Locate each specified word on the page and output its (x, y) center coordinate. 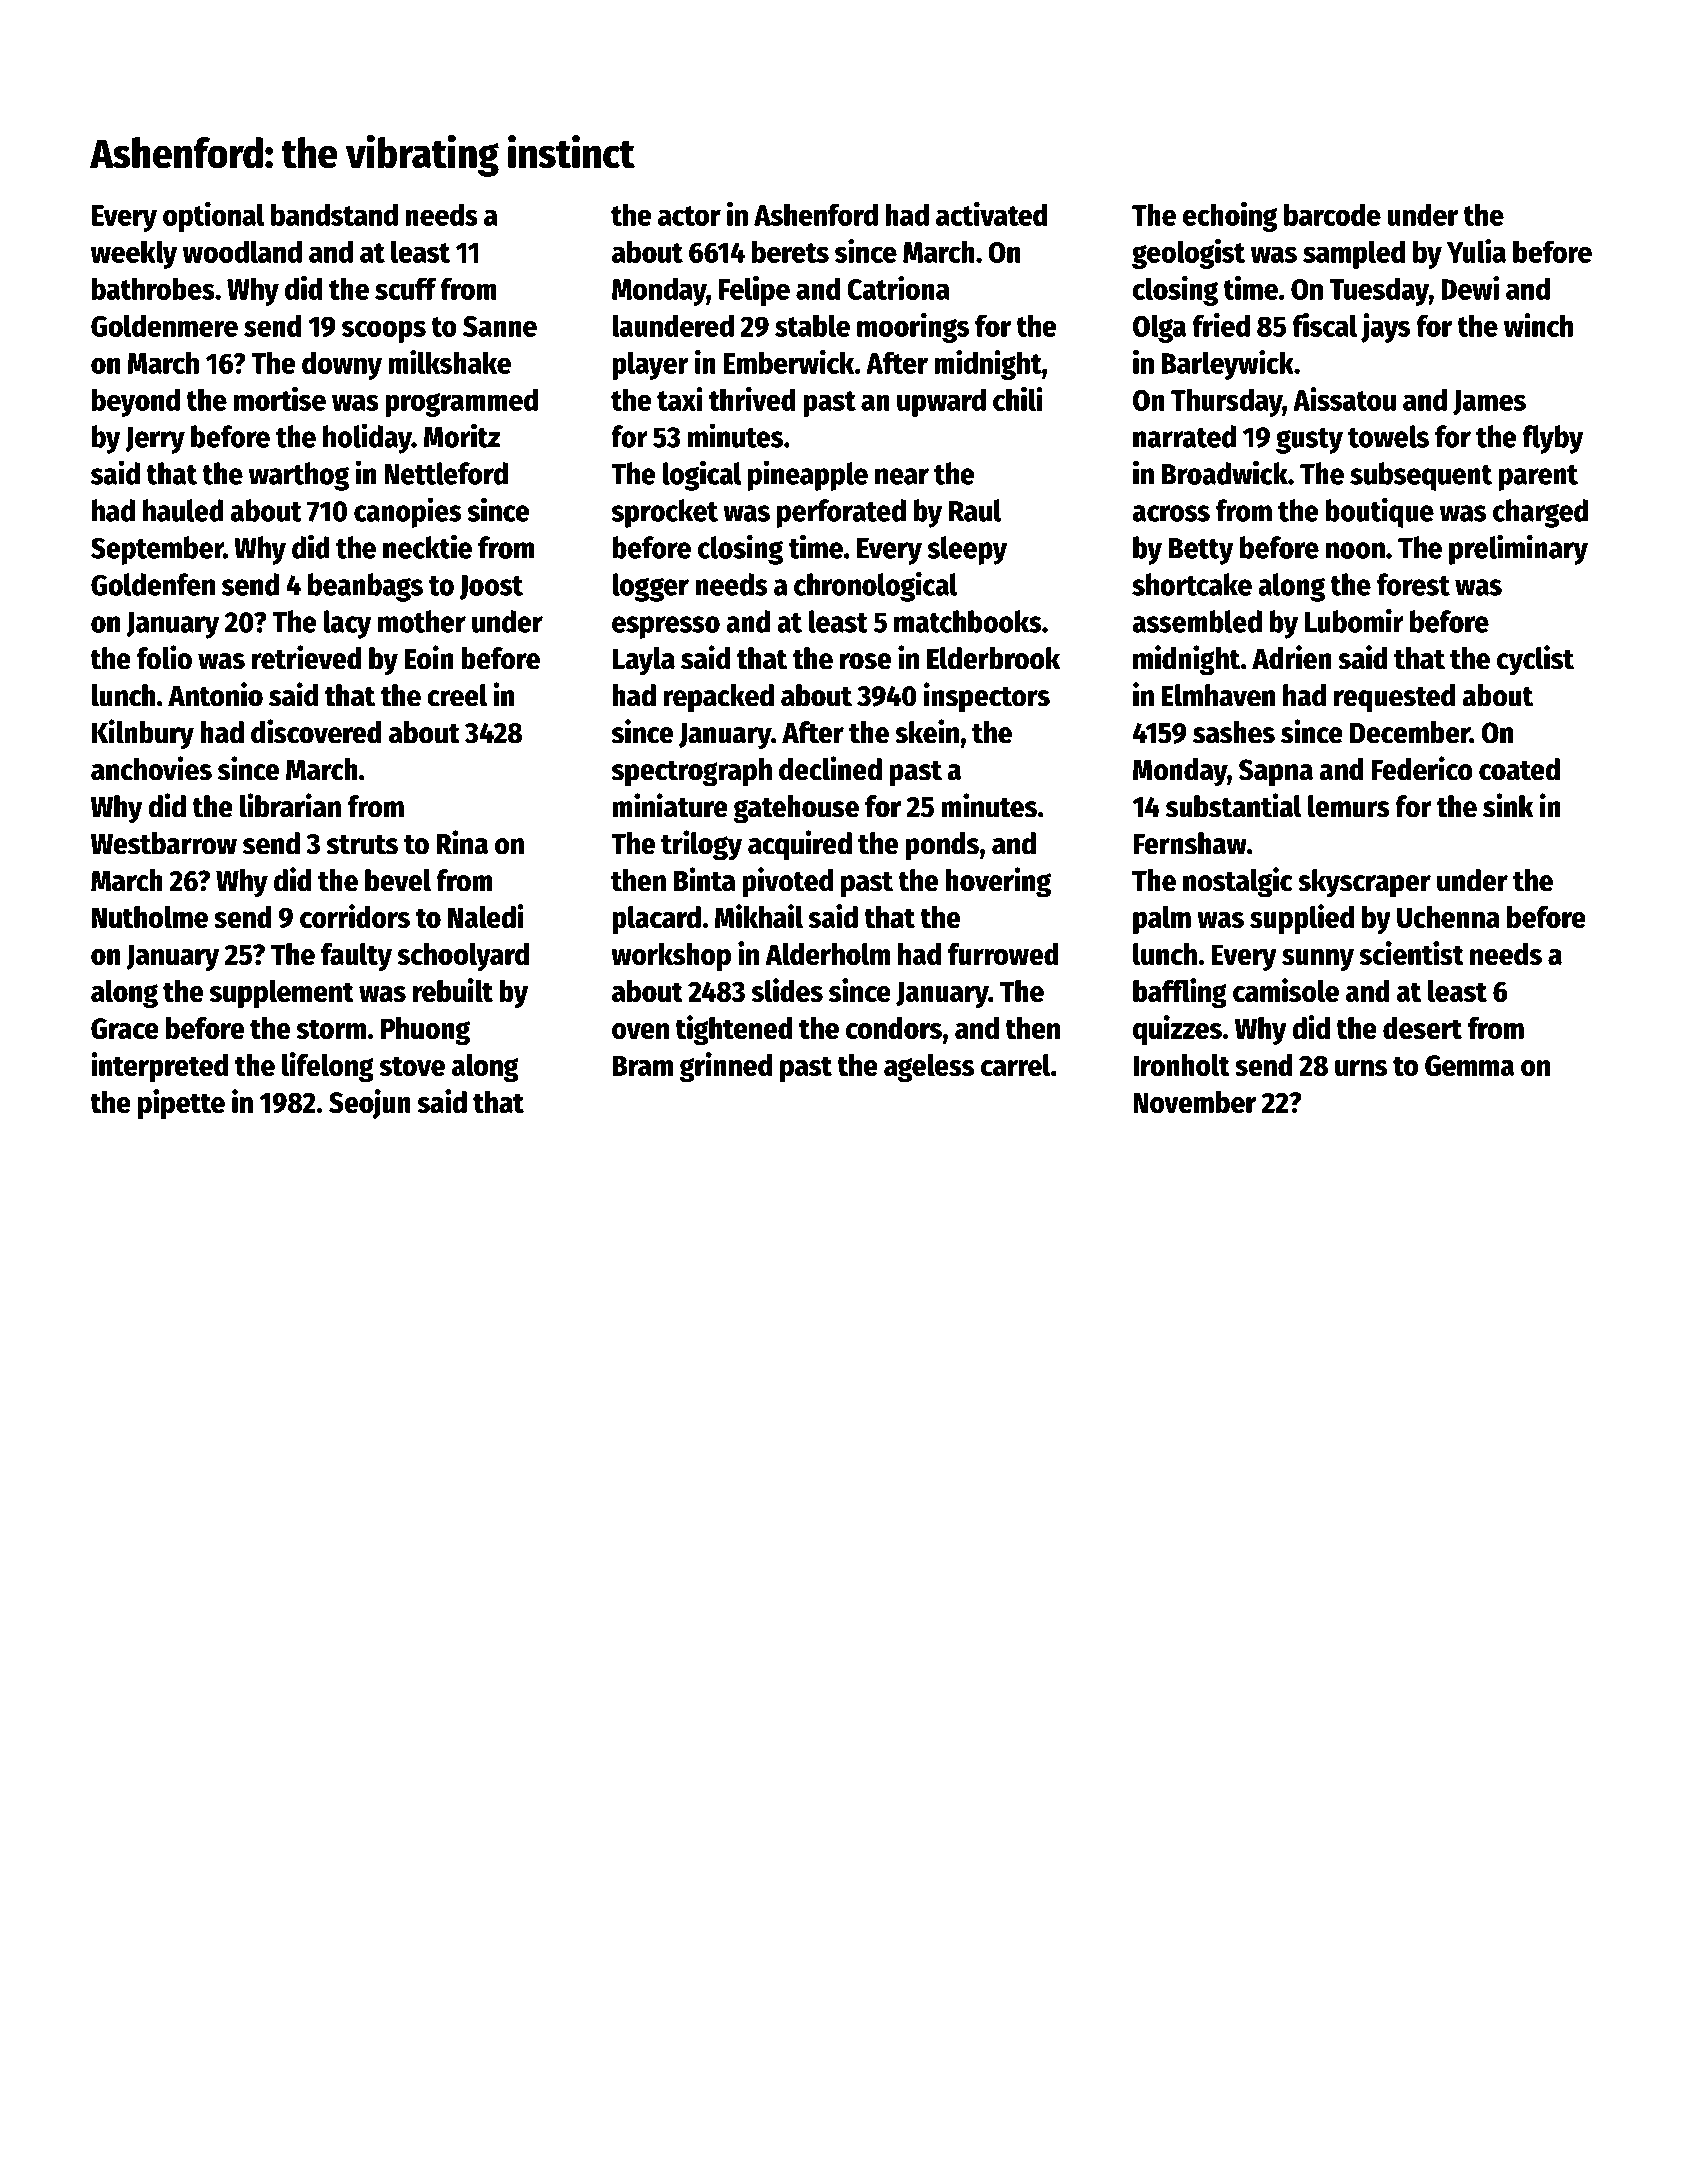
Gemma (1469, 1065)
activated (991, 214)
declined (830, 768)
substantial (1234, 805)
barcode (1332, 214)
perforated (841, 513)
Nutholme (150, 917)
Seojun (370, 1104)
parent (1538, 478)
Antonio (215, 694)
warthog (299, 476)
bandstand (334, 214)
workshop (671, 957)
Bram (643, 1065)
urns (1361, 1068)
